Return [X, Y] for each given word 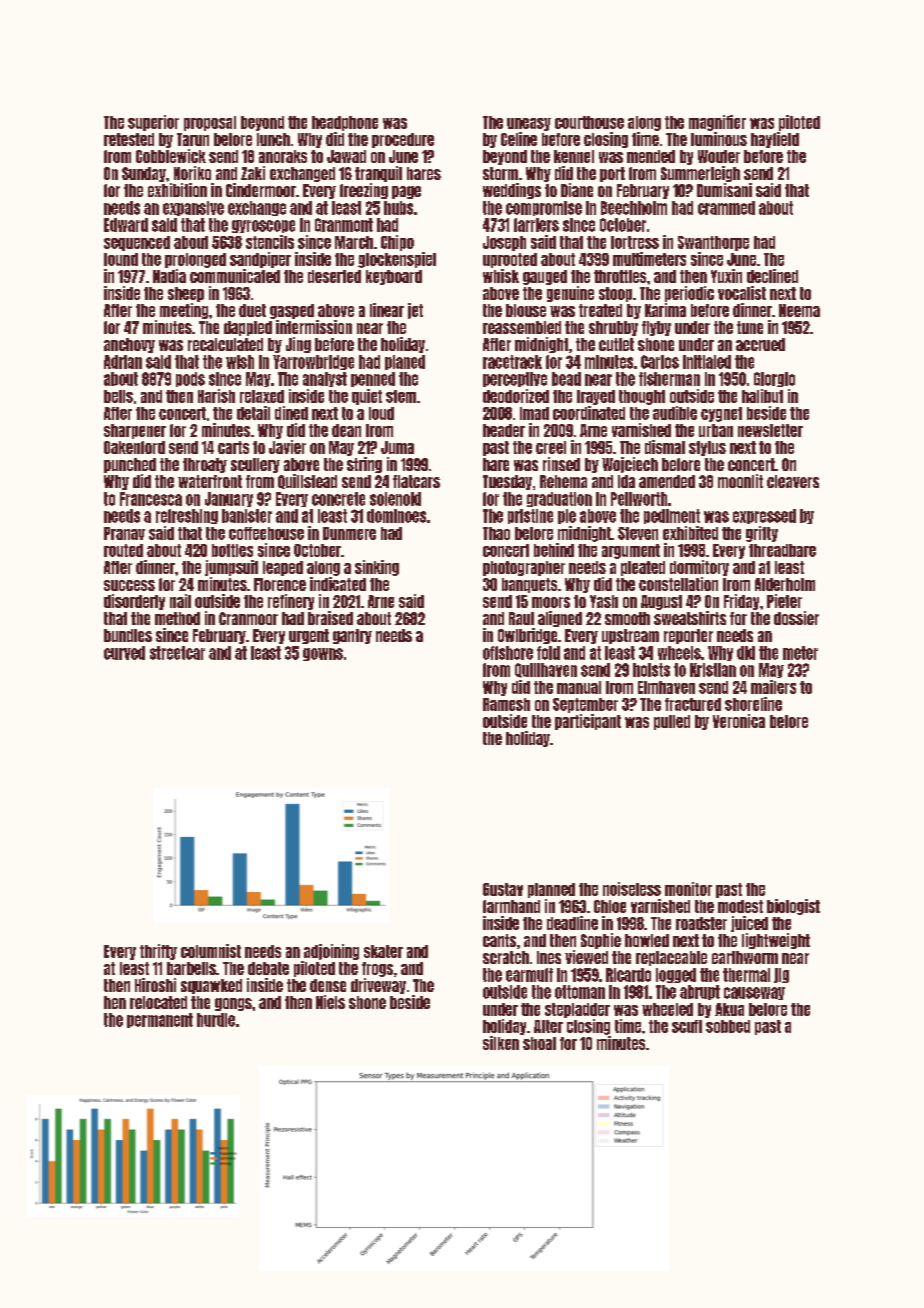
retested [129, 139]
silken [501, 1043]
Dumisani [724, 190]
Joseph [504, 243]
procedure [403, 140]
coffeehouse [266, 533]
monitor [688, 889]
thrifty [158, 952]
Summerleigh [700, 174]
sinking [377, 568]
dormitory [699, 568]
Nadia [169, 276]
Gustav [503, 889]
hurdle [216, 1020]
